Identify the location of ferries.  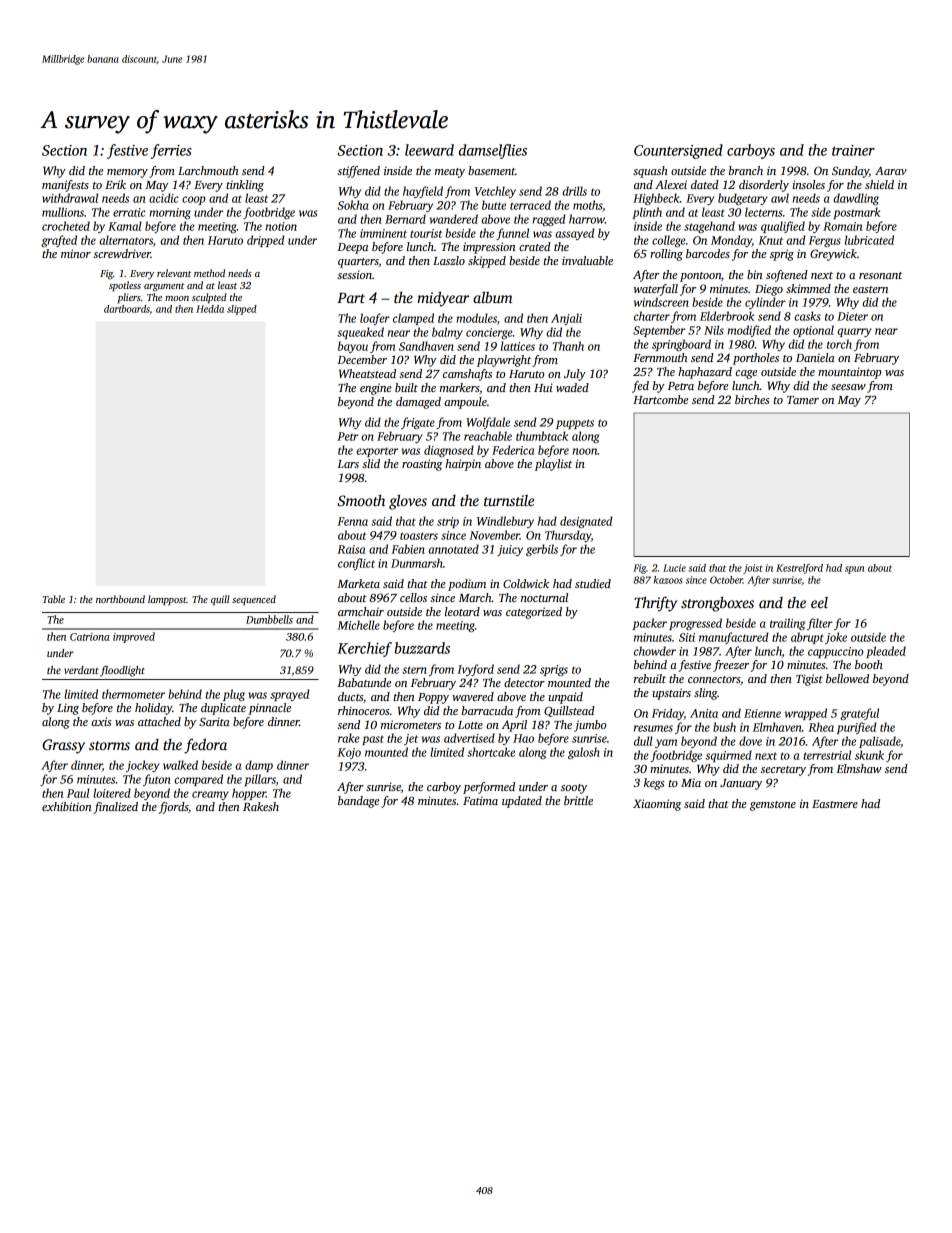
(171, 151).
